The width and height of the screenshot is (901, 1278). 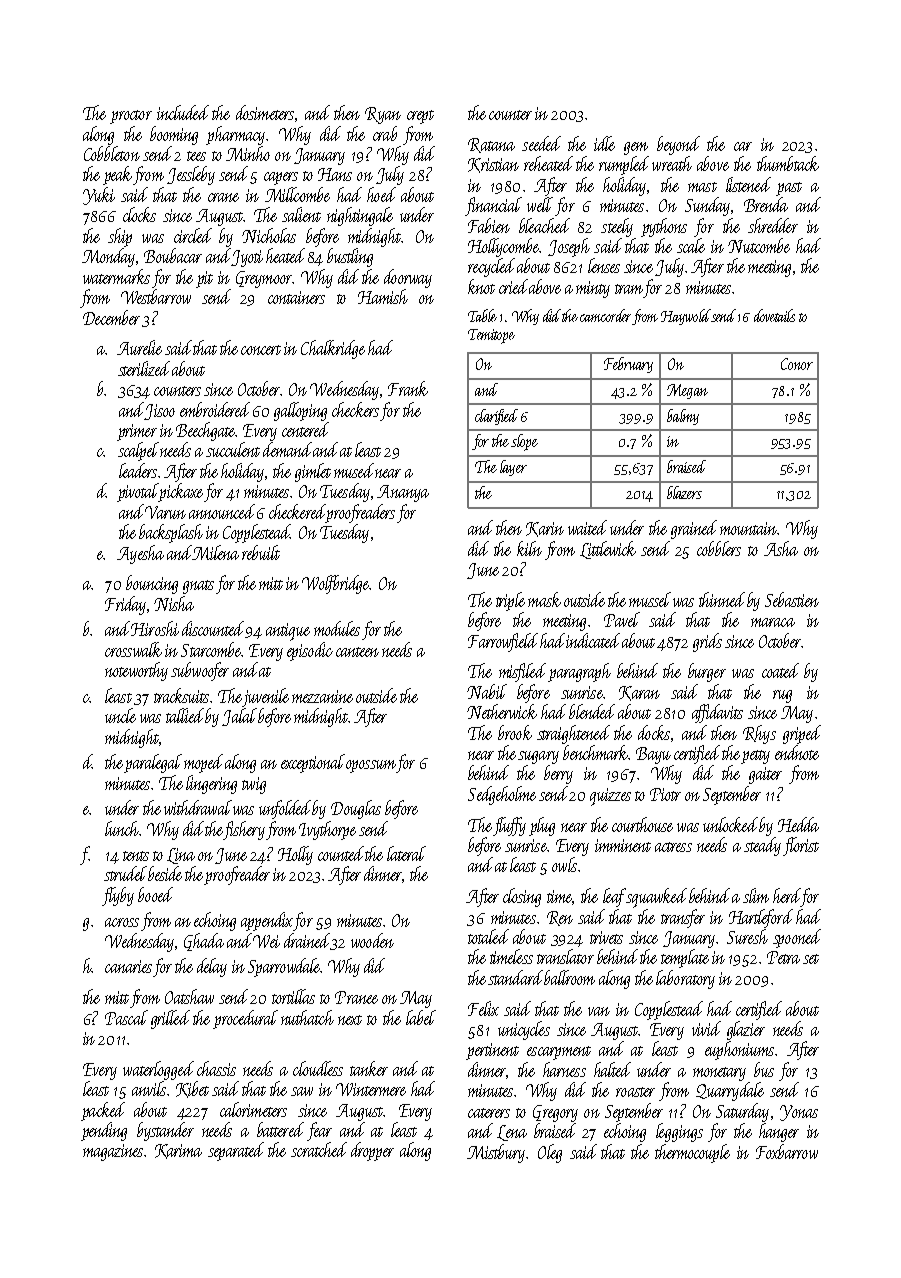 I want to click on dosimeters, so click(x=265, y=112).
